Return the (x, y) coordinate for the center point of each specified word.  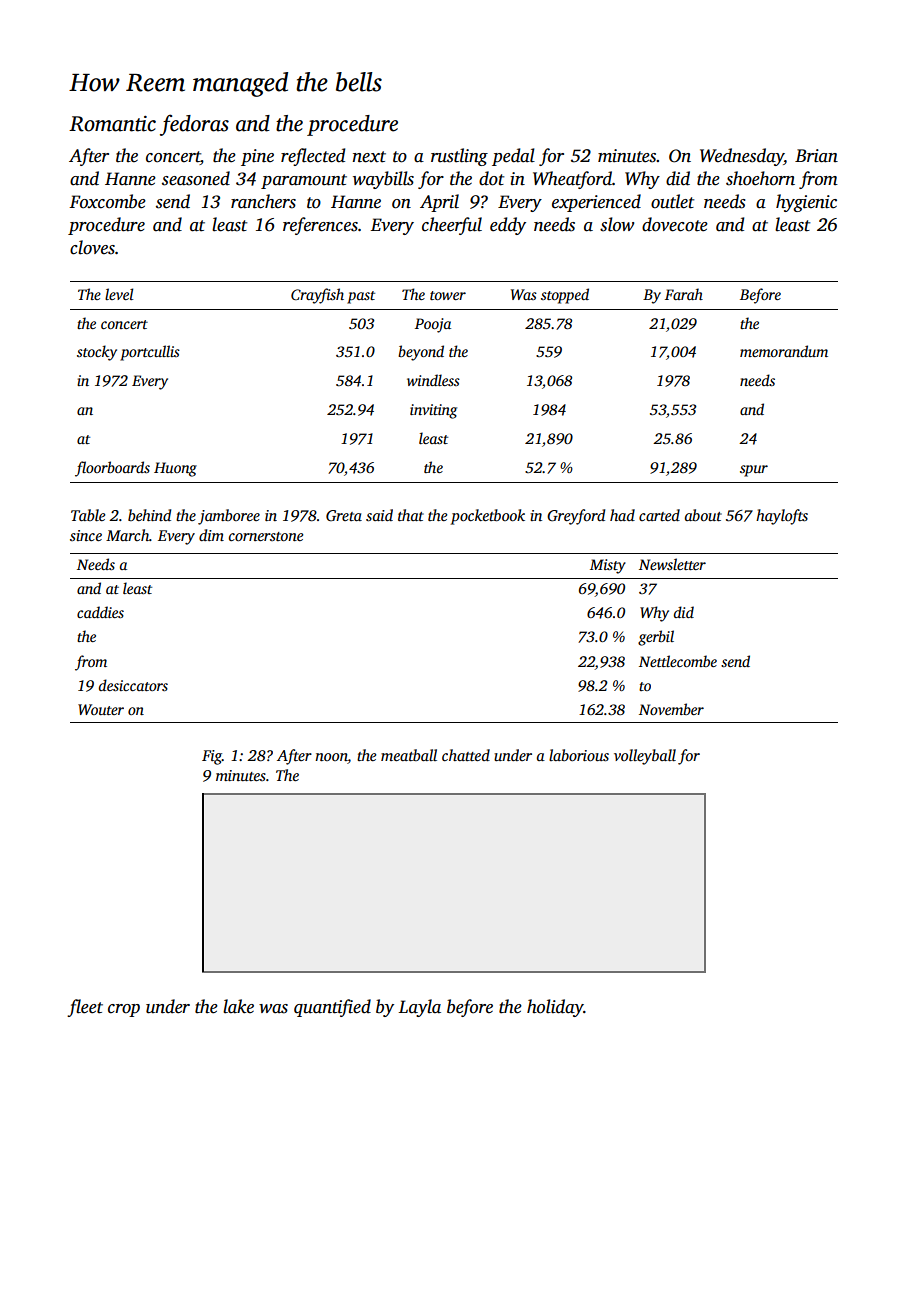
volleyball (645, 757)
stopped (565, 296)
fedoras (194, 125)
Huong (175, 469)
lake (238, 1006)
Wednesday (742, 157)
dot (491, 178)
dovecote (675, 224)
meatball (409, 755)
